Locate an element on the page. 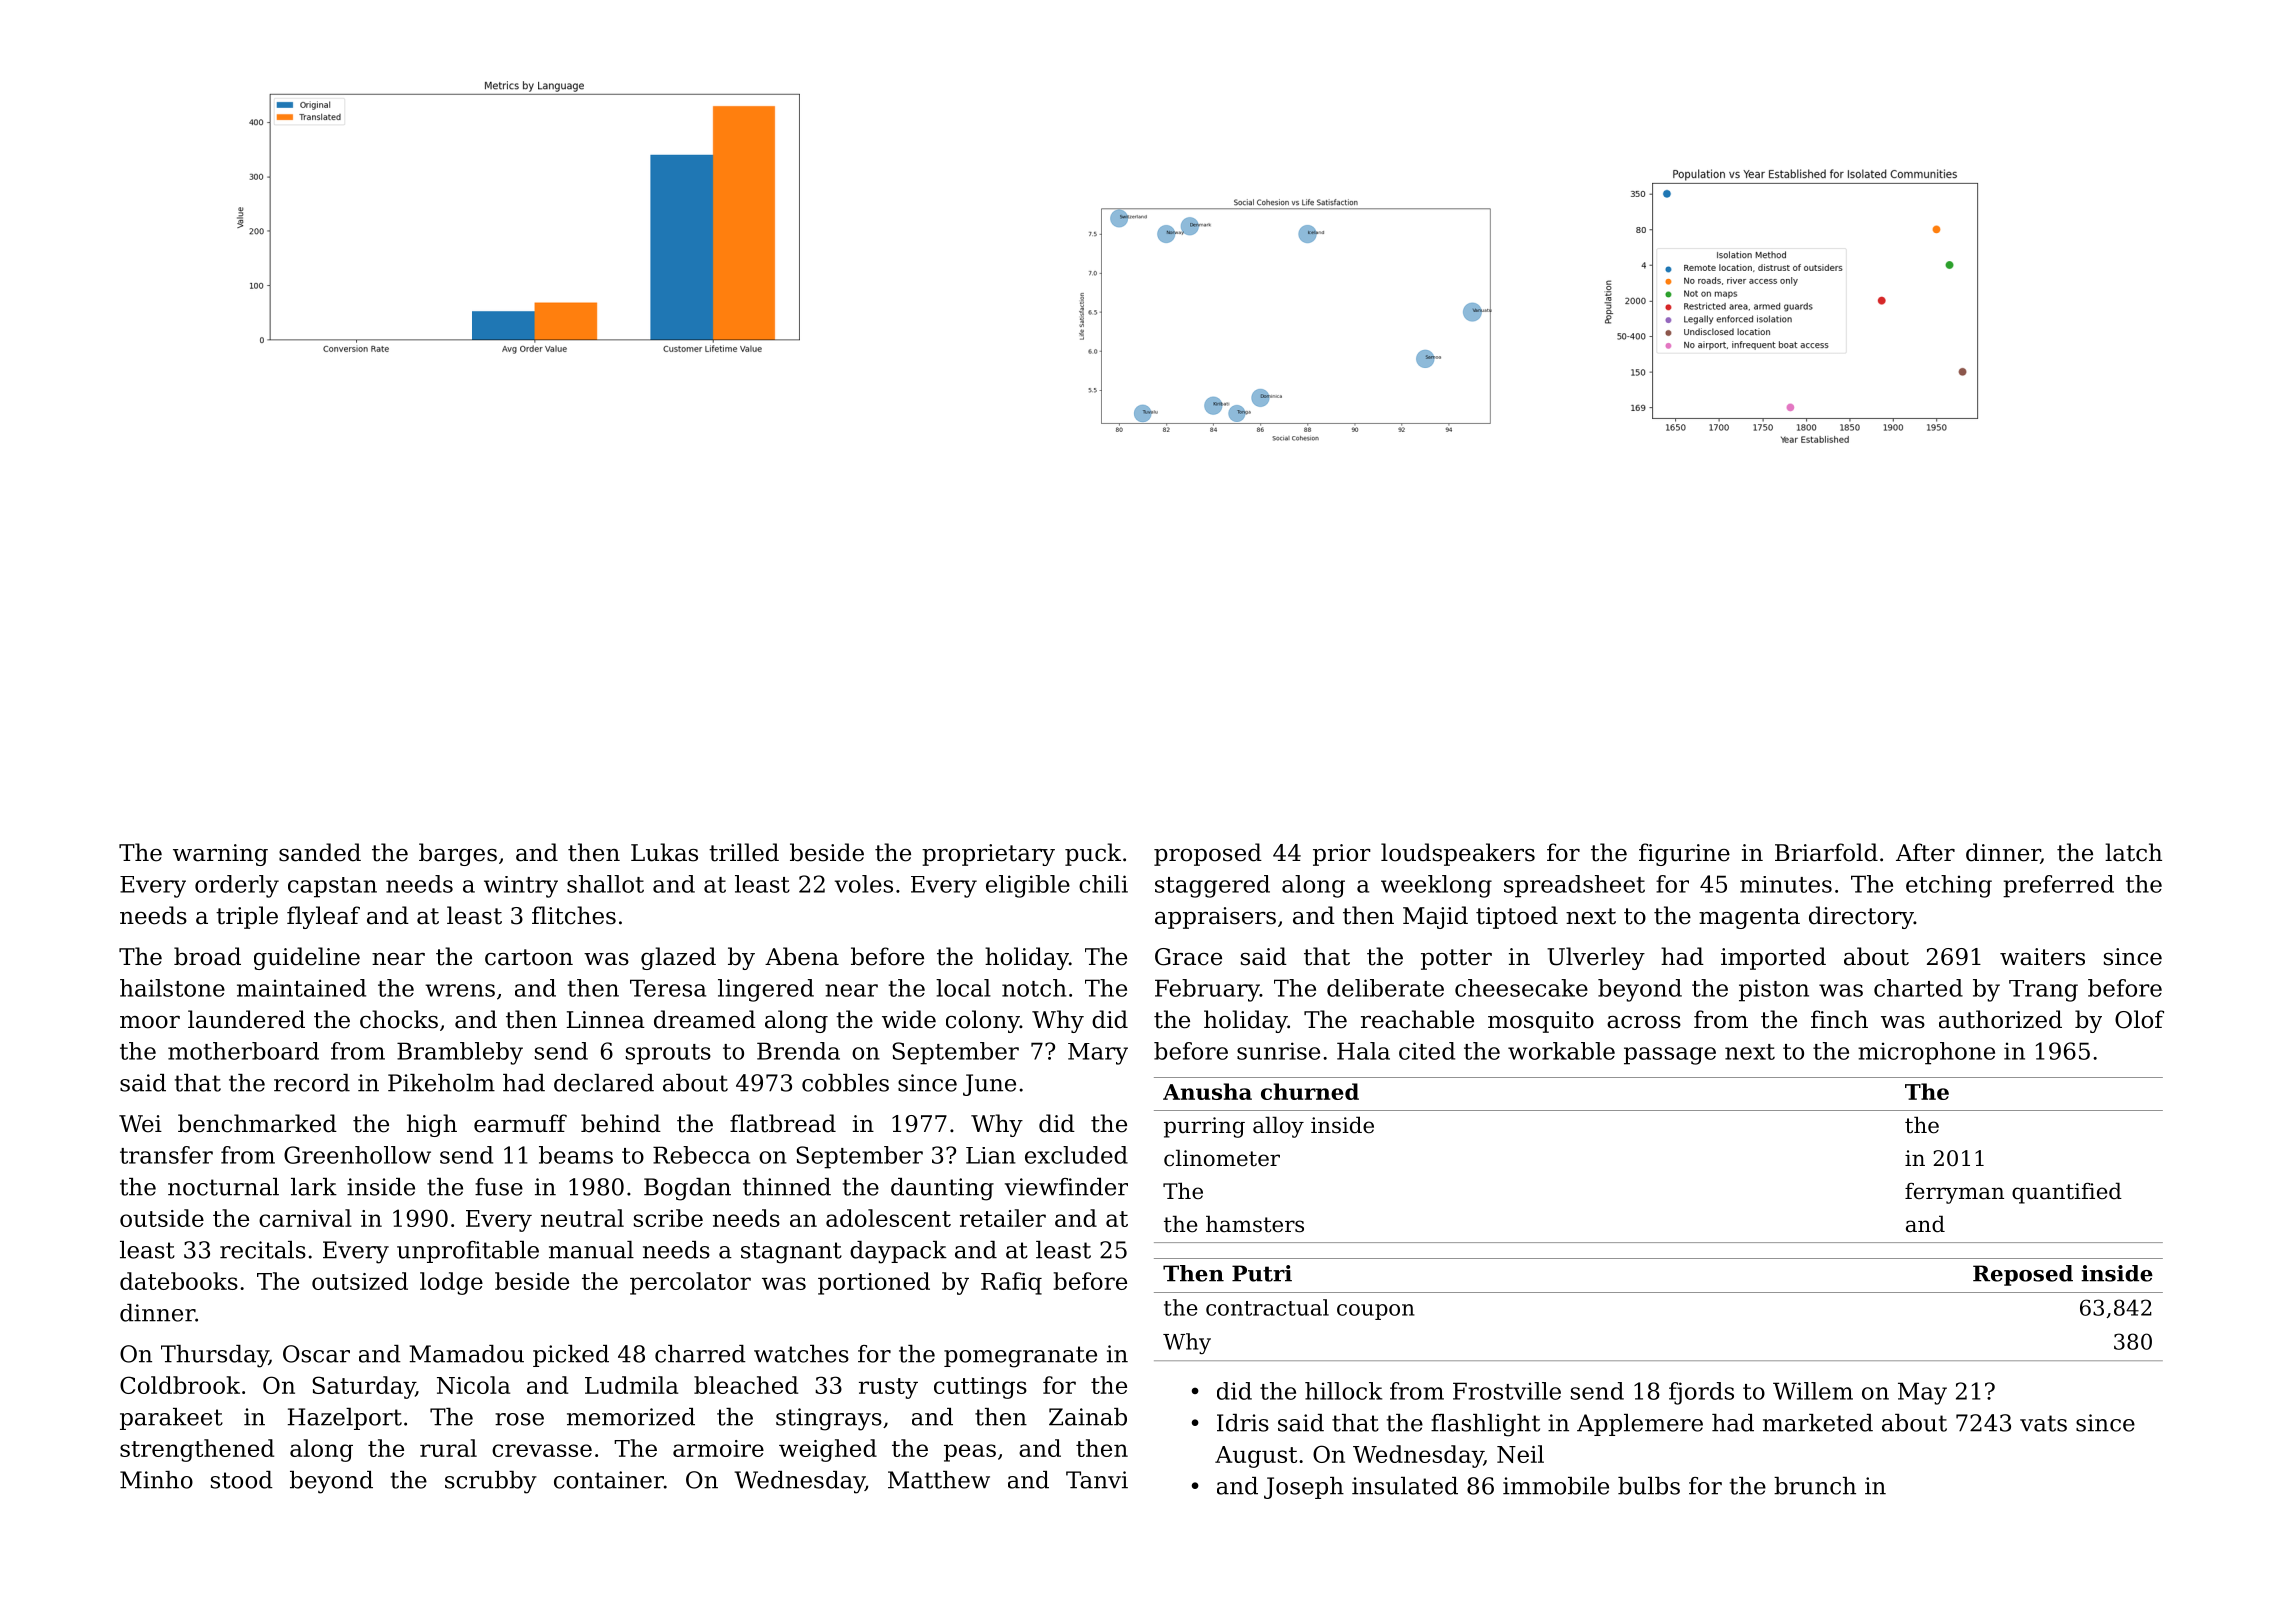  scrubby is located at coordinates (491, 1482).
